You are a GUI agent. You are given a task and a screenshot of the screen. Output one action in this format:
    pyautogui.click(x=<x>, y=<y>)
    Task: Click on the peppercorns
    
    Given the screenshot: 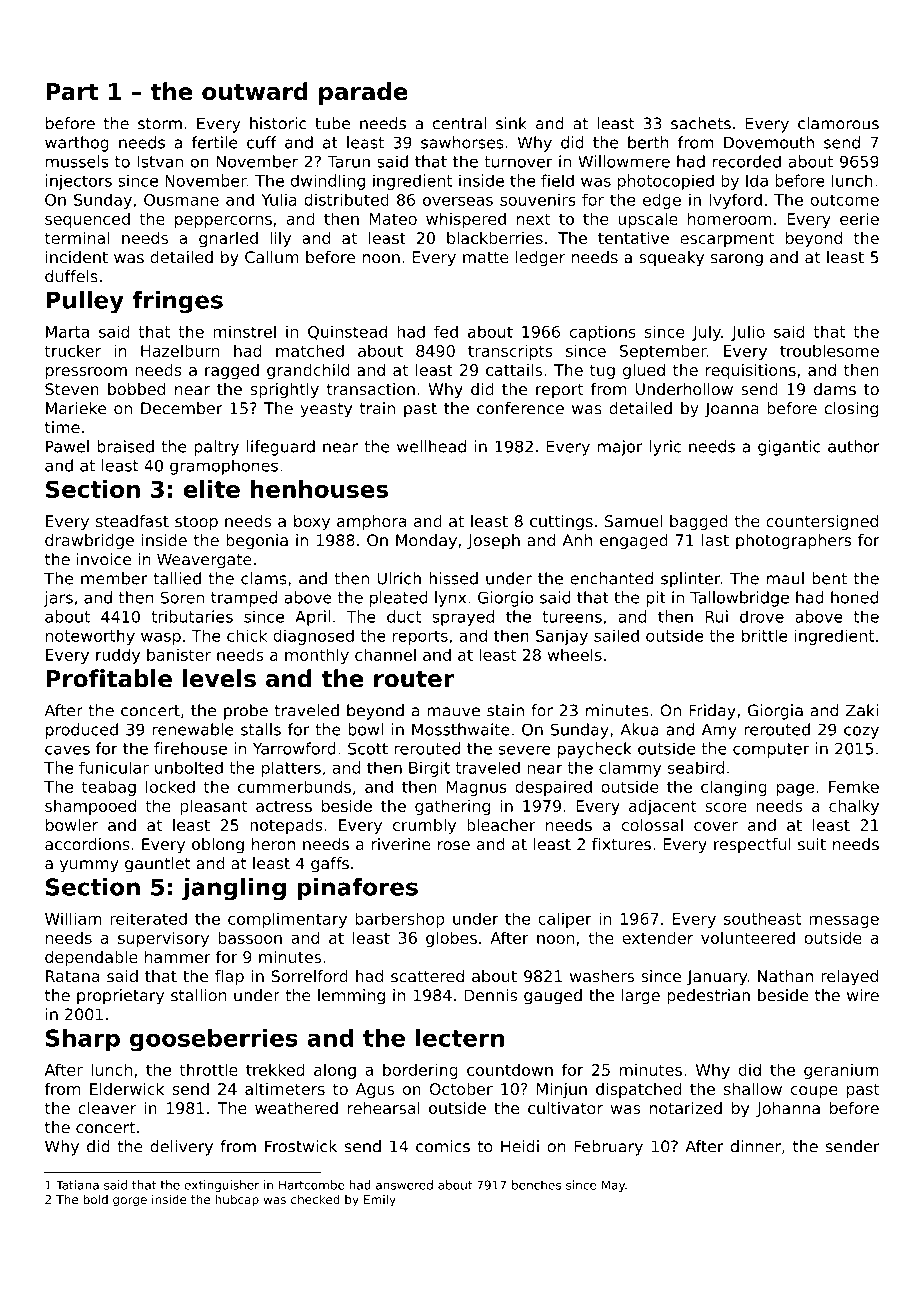 What is the action you would take?
    pyautogui.click(x=223, y=222)
